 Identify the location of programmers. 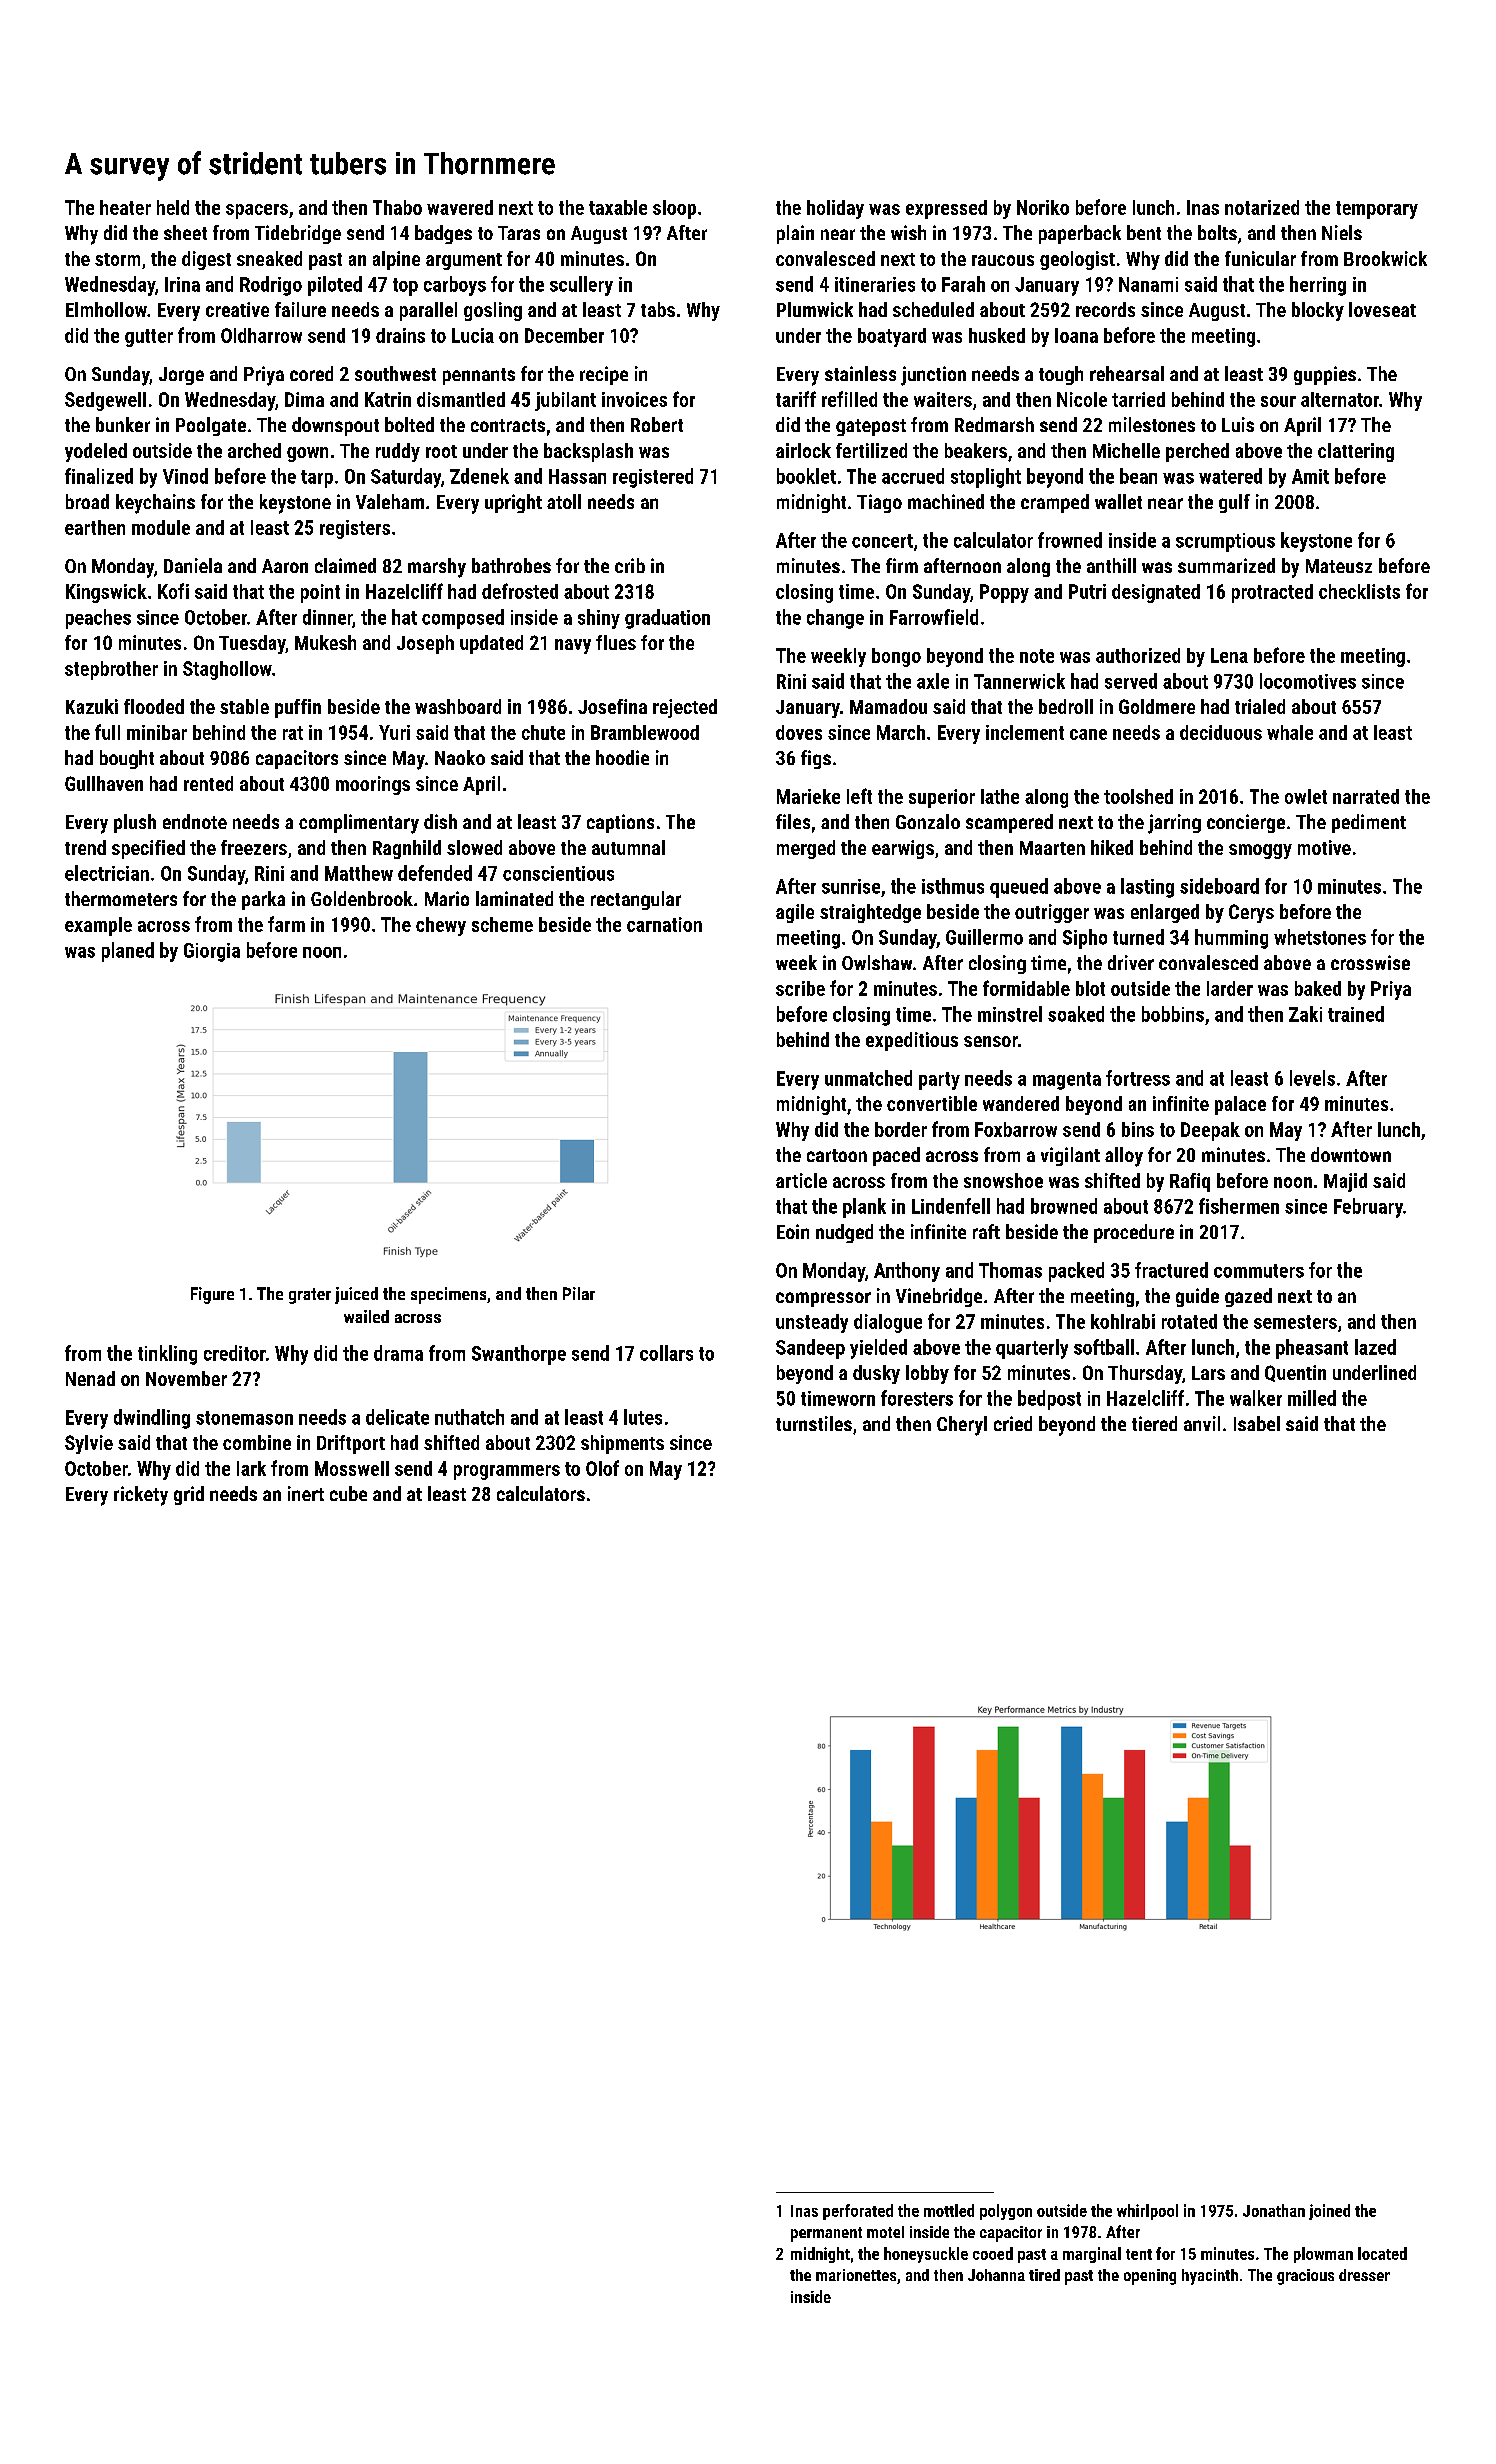
(507, 1472).
